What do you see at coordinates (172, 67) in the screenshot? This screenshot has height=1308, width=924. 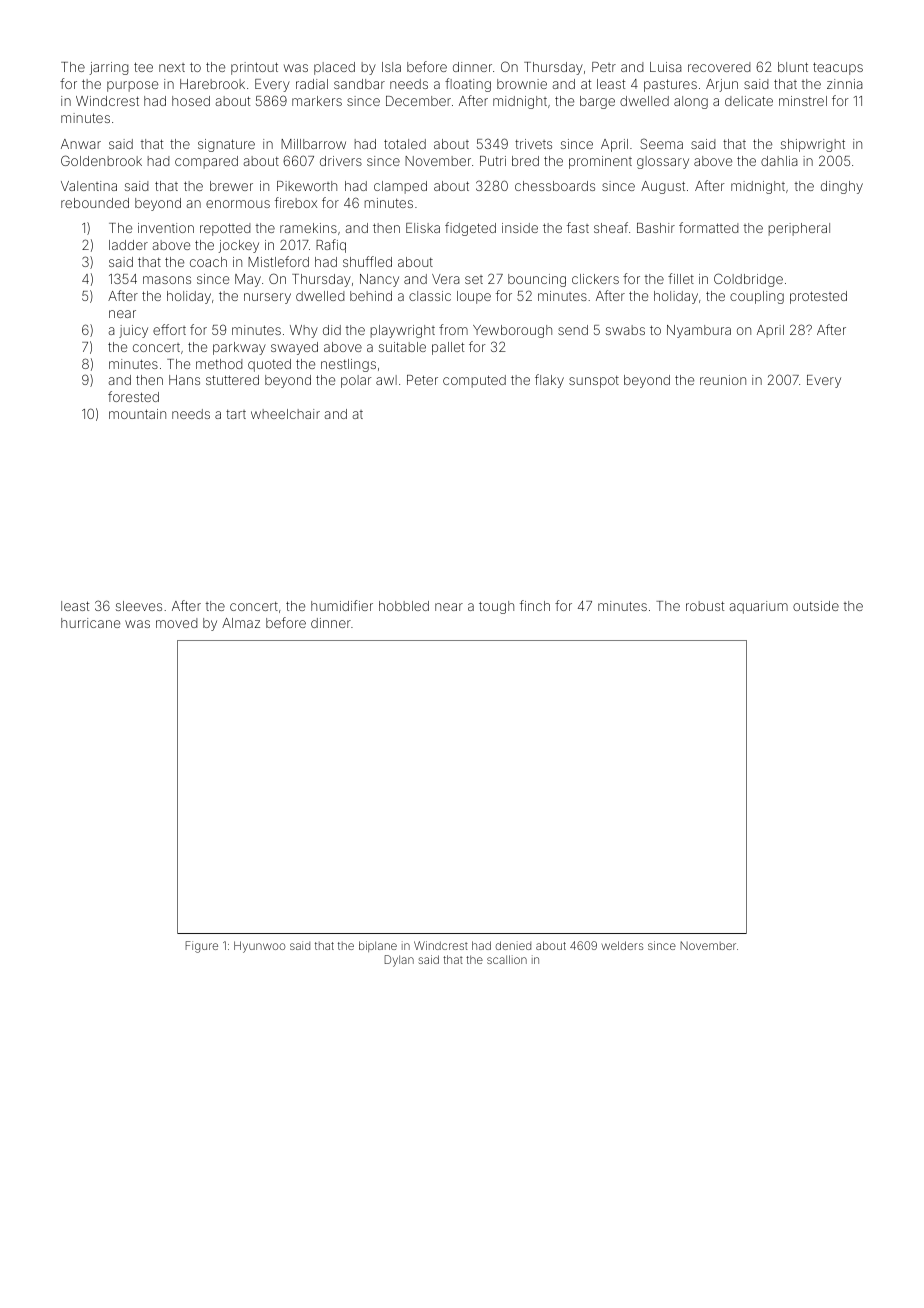 I see `next` at bounding box center [172, 67].
